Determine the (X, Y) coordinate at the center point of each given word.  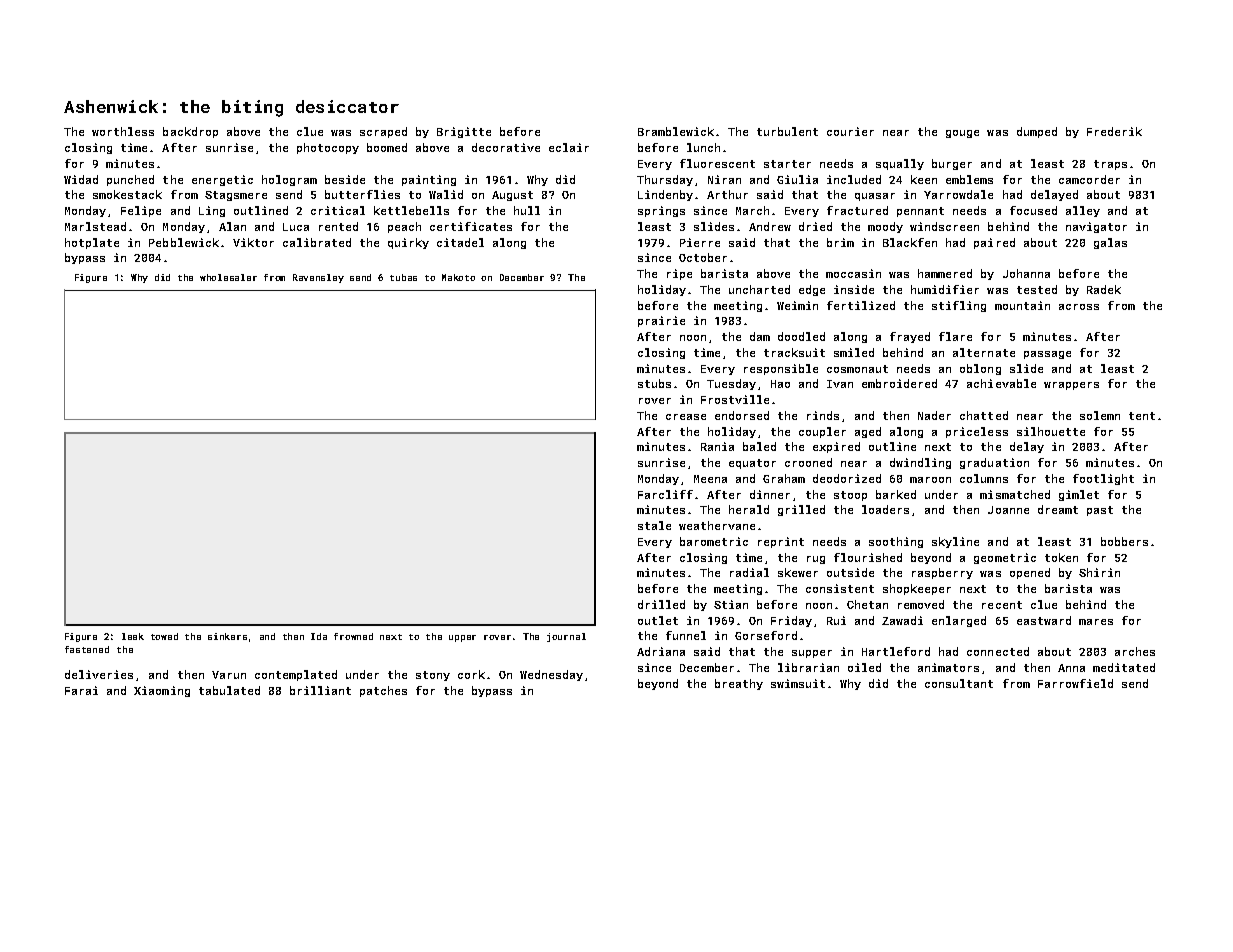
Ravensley (318, 278)
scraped (383, 132)
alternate (984, 352)
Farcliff (665, 494)
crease (686, 417)
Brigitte (464, 132)
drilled (661, 604)
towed (164, 636)
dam (760, 336)
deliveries (99, 674)
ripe (679, 274)
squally (900, 164)
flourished (868, 557)
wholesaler (228, 277)
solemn (1100, 415)
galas (1110, 243)
